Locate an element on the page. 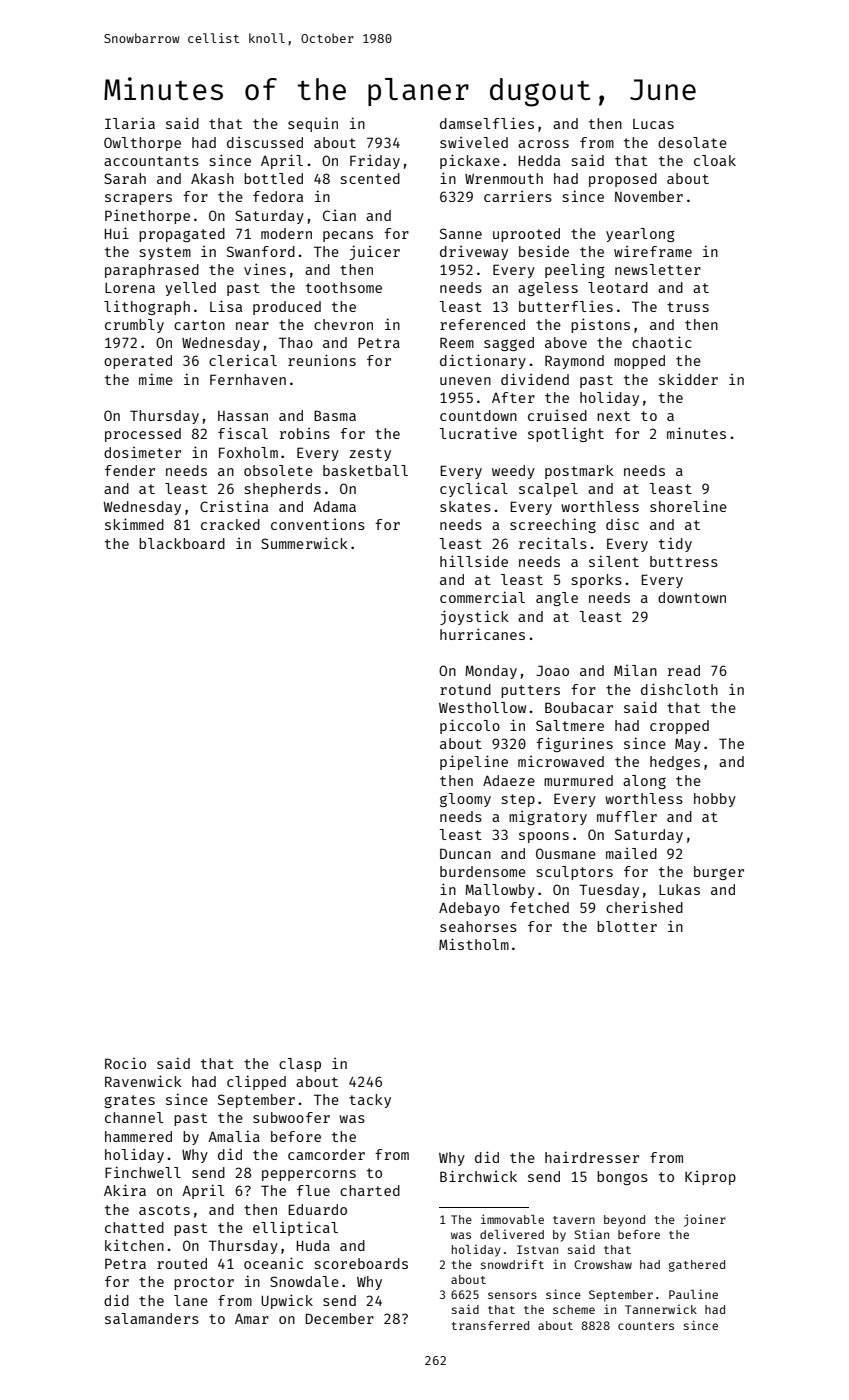 The height and width of the document is (1400, 849). scoreboards is located at coordinates (361, 1263).
